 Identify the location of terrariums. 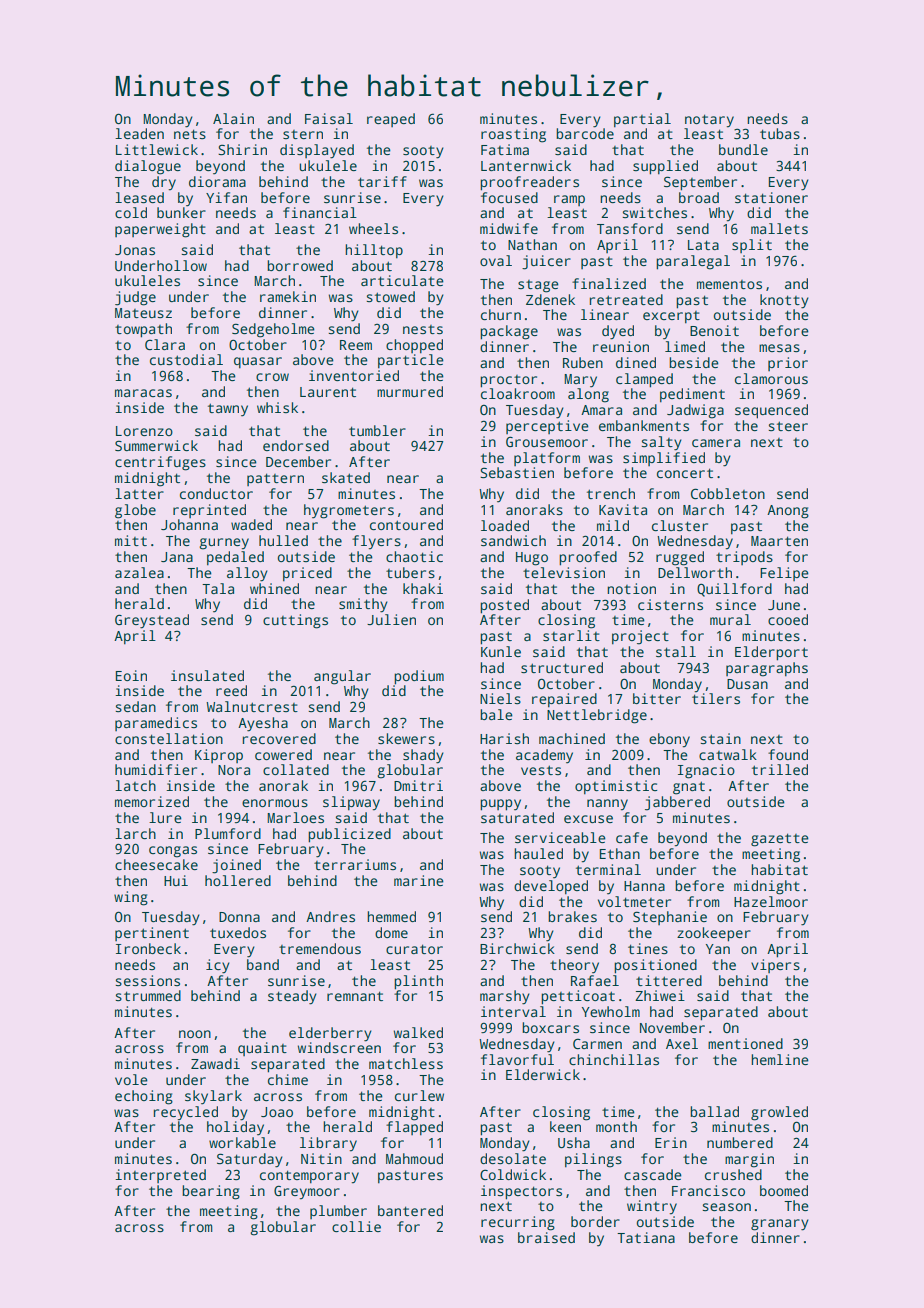
(355, 864).
